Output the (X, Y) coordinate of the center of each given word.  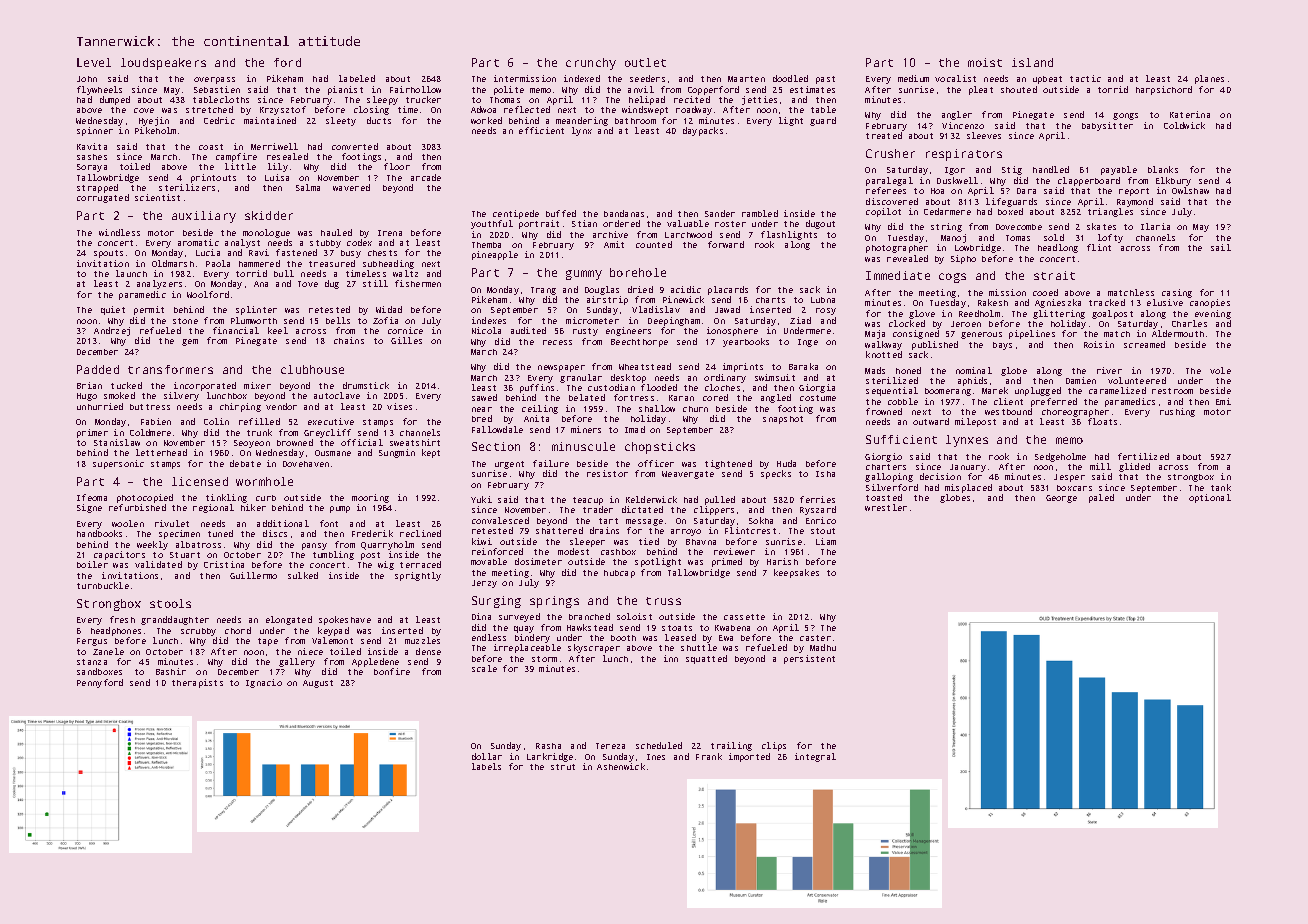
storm (544, 659)
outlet (645, 62)
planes (1209, 79)
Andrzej (112, 331)
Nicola (486, 330)
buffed (561, 213)
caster (815, 638)
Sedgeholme (1060, 457)
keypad (333, 631)
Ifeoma (92, 497)
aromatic (198, 242)
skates (1101, 226)
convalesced (500, 520)
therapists (197, 683)
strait (1054, 275)
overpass (214, 80)
